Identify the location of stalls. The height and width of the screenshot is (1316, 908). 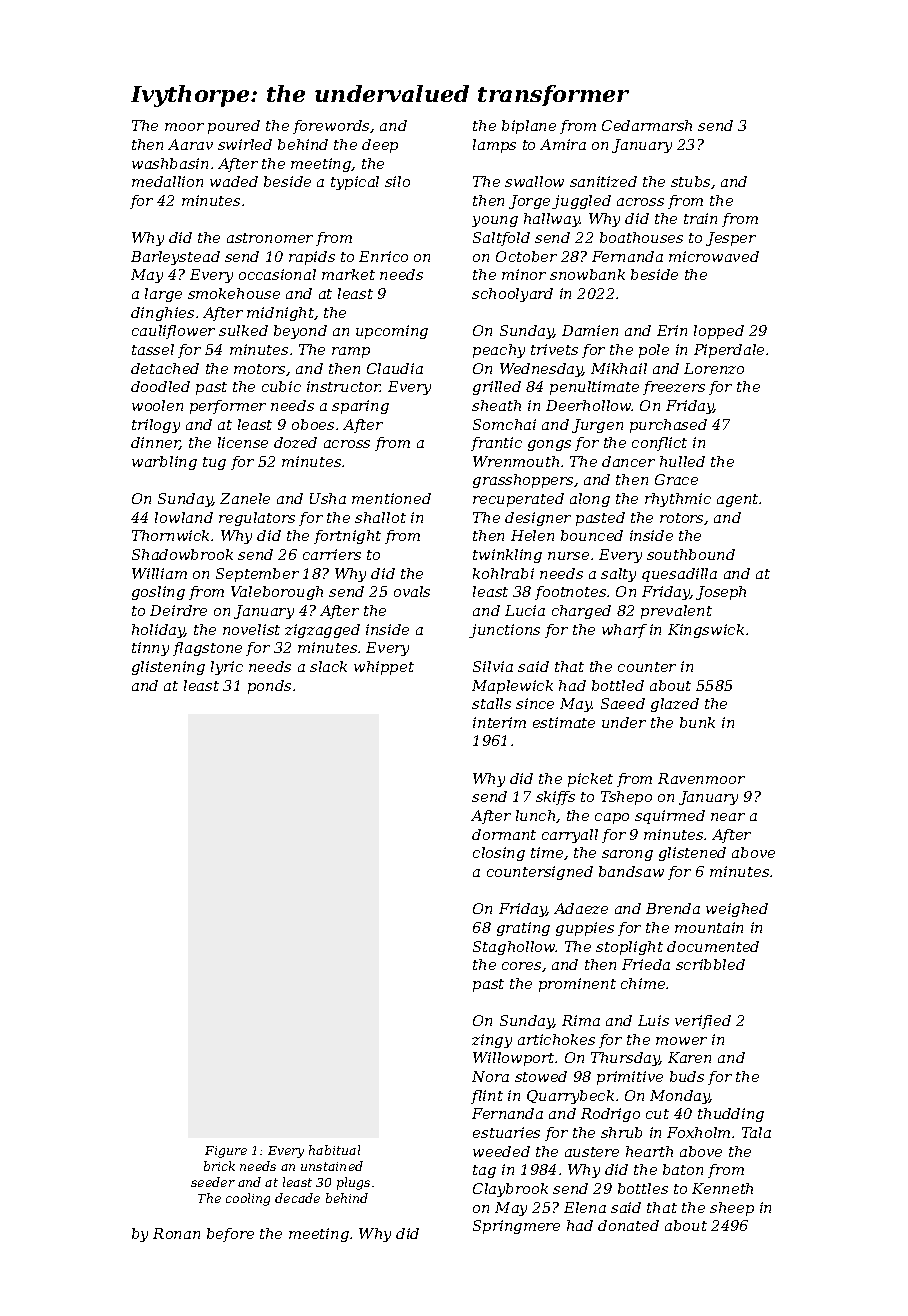
(491, 703).
